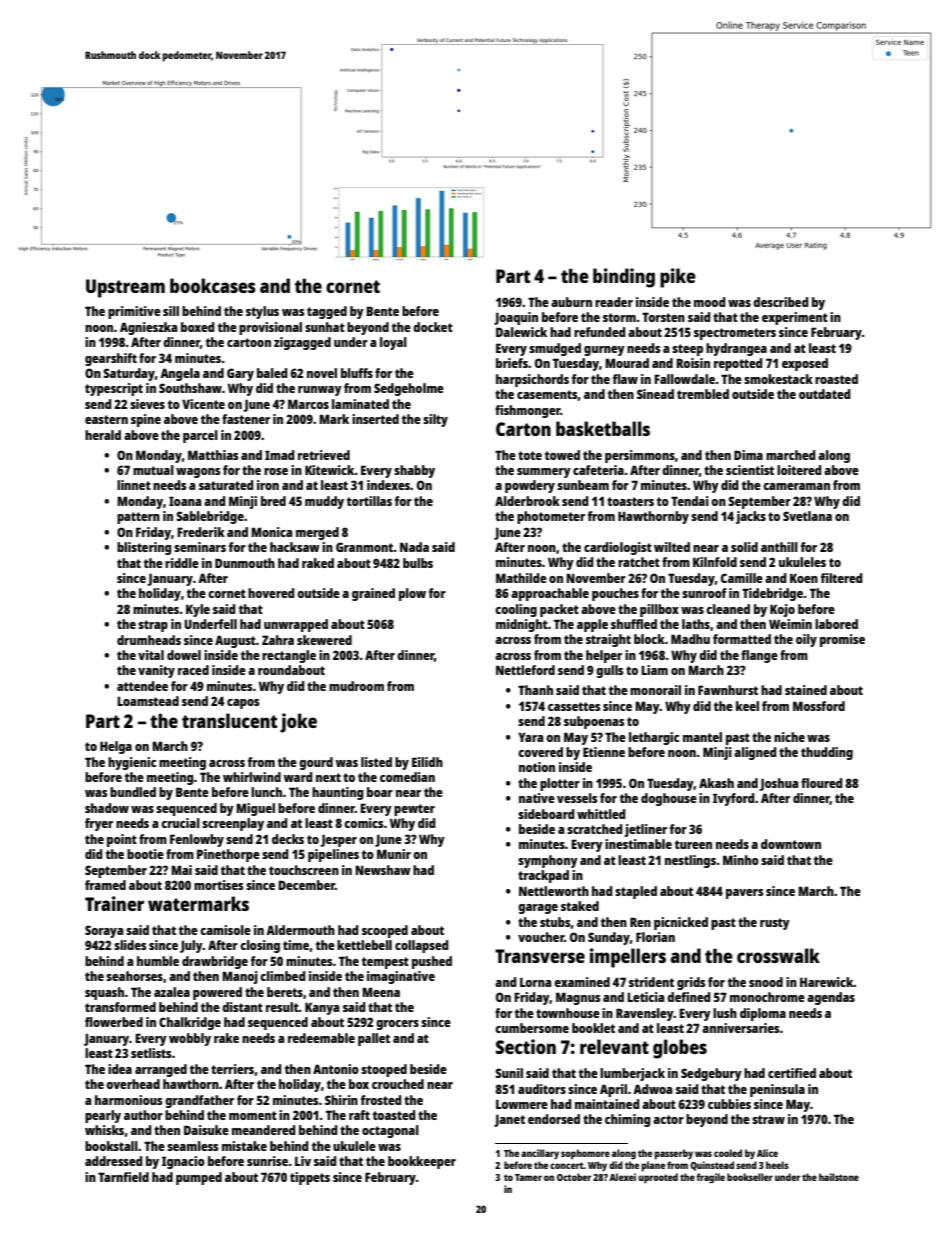  What do you see at coordinates (198, 327) in the image?
I see `boxed` at bounding box center [198, 327].
